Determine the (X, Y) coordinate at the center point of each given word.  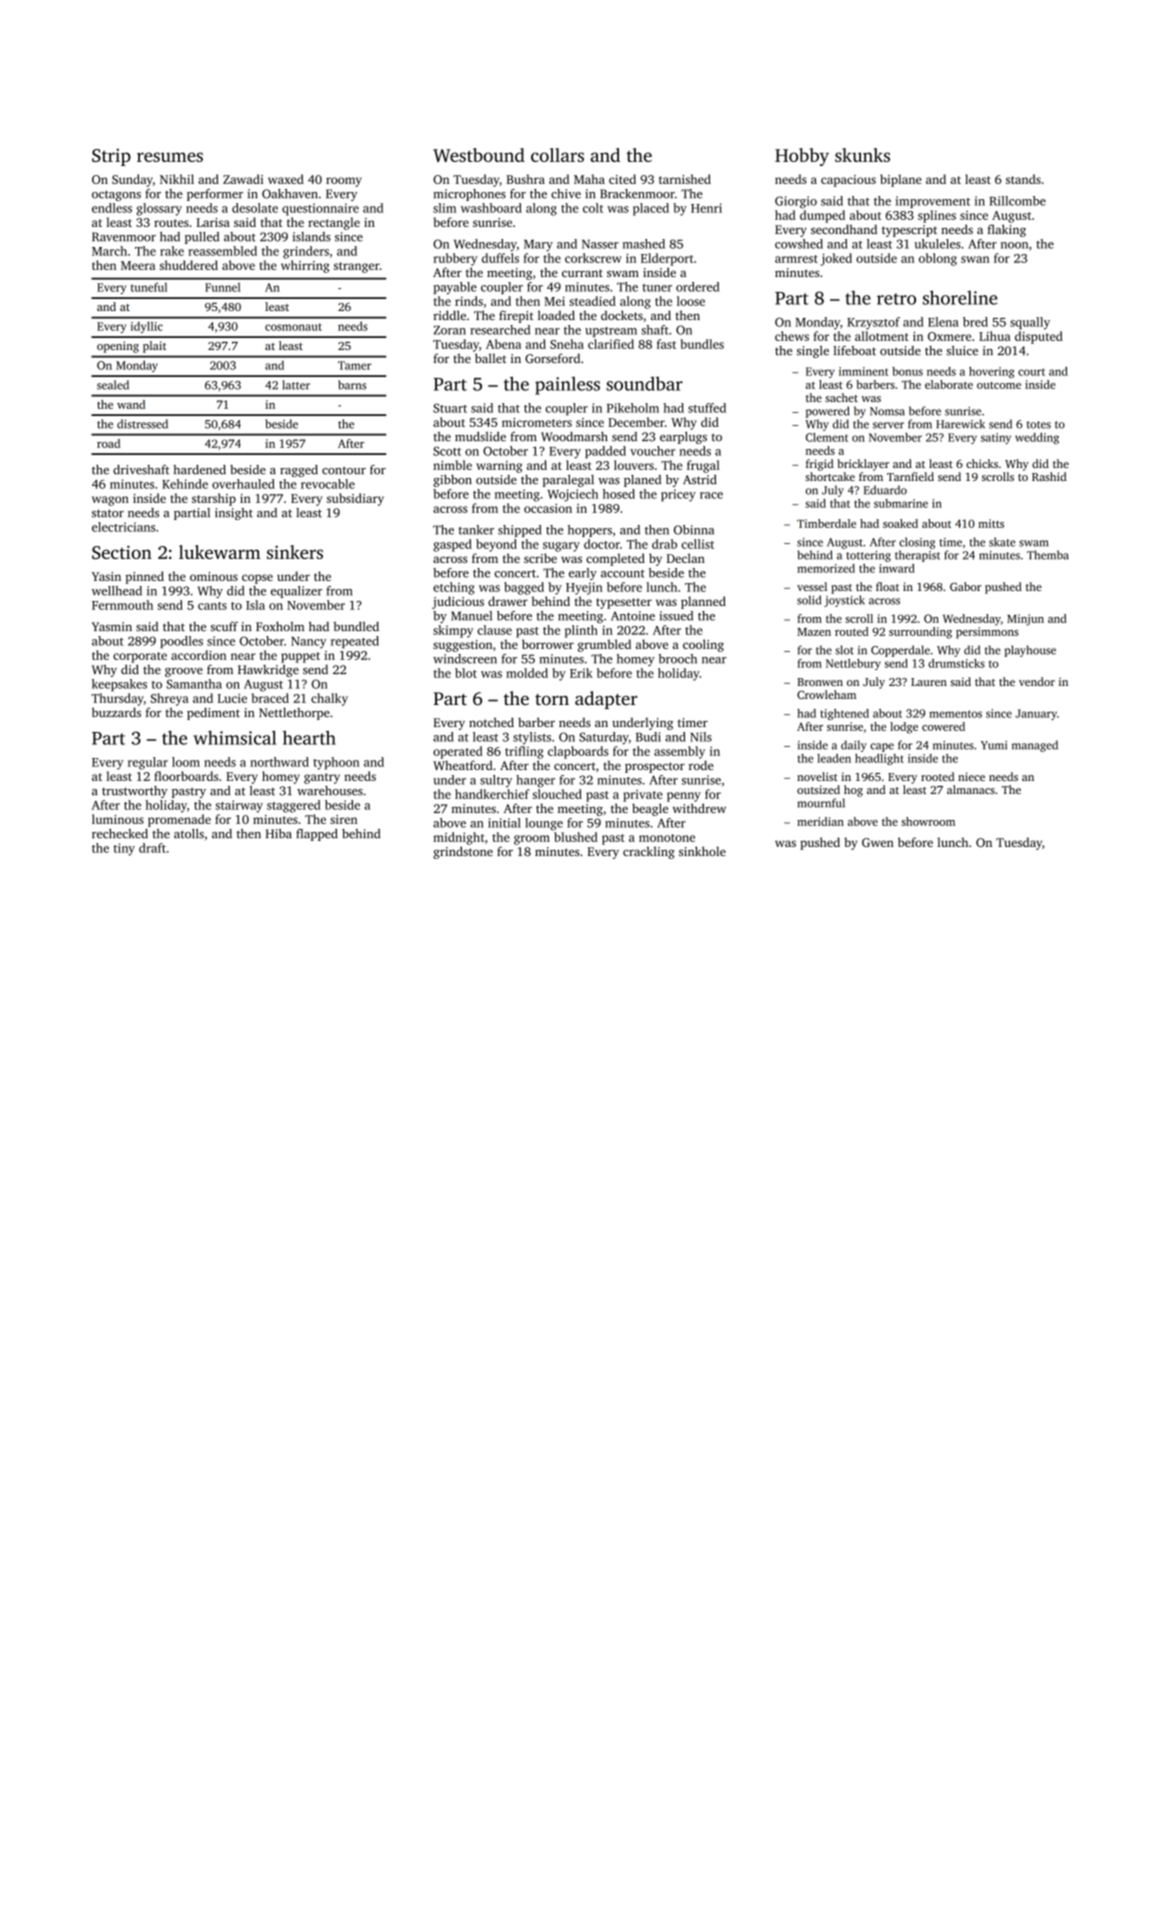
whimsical (234, 737)
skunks (862, 155)
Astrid (700, 479)
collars (557, 155)
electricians (123, 527)
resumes (170, 157)
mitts (991, 523)
